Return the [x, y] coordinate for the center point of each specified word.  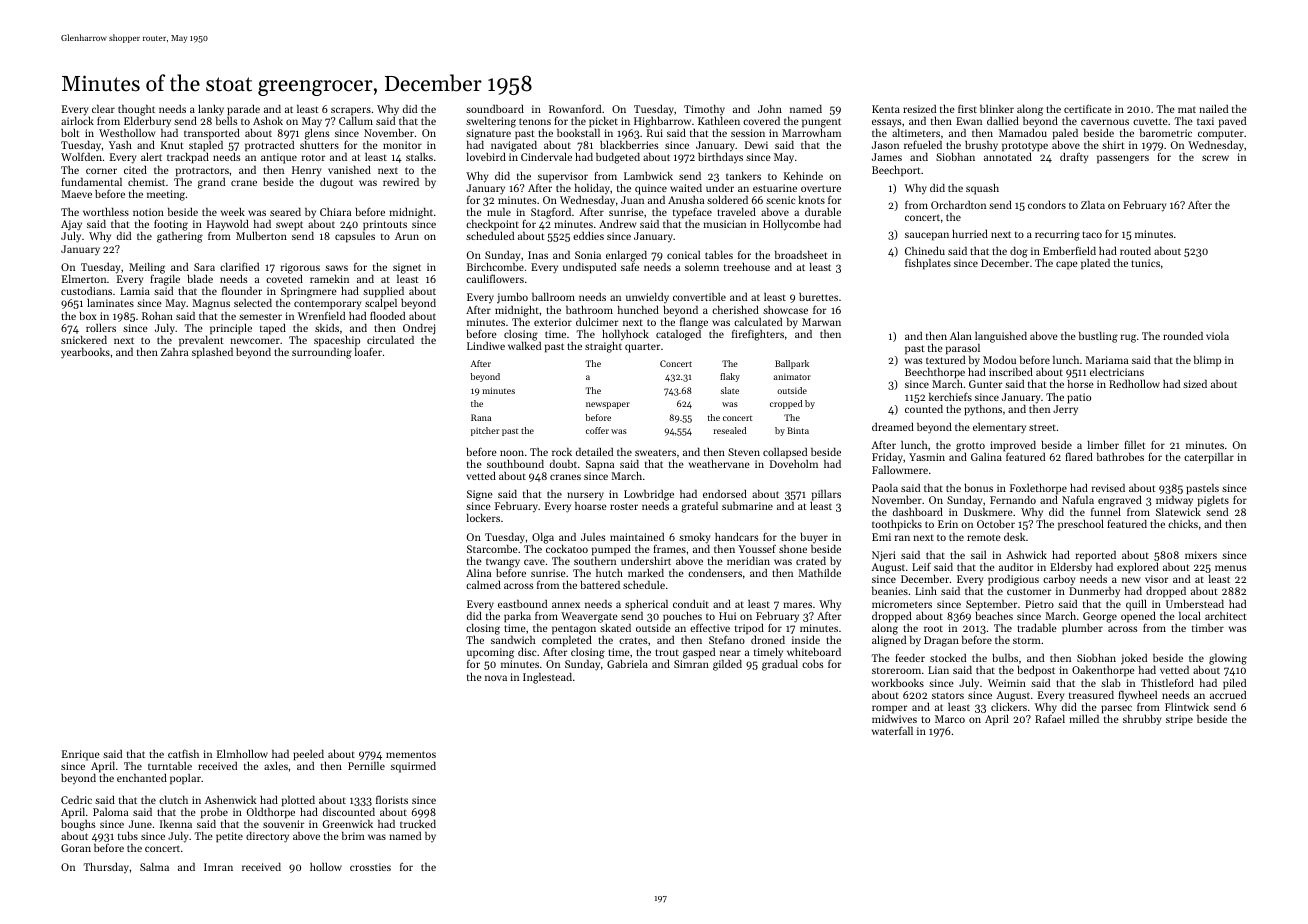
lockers [483, 518]
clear [103, 109]
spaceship [337, 341]
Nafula [1078, 499]
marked [646, 573]
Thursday [106, 868]
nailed [1213, 109]
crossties [370, 867]
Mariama [1106, 360]
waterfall [892, 730]
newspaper [608, 405]
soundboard [495, 109]
